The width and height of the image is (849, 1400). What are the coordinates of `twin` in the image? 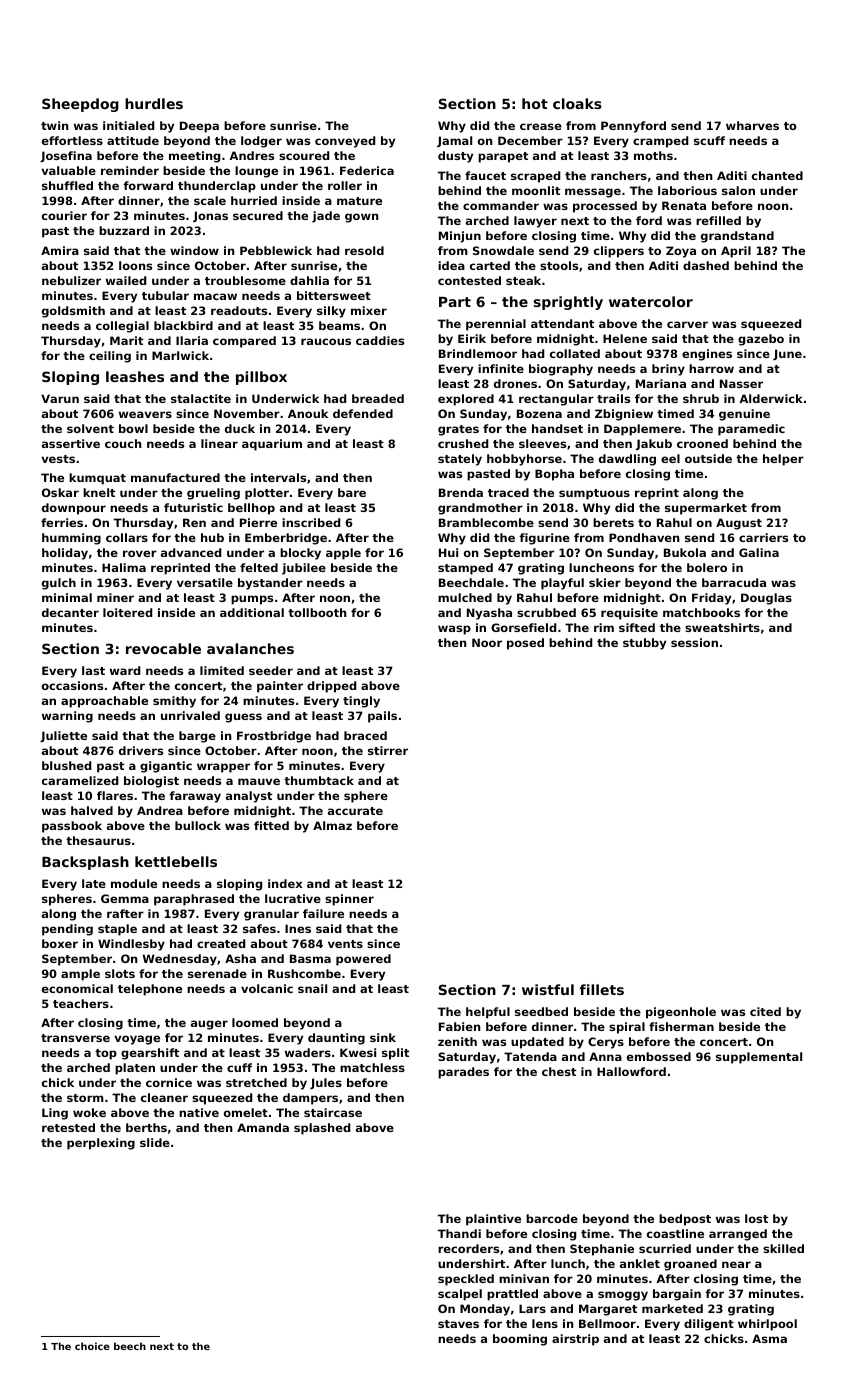 It's located at (55, 125).
